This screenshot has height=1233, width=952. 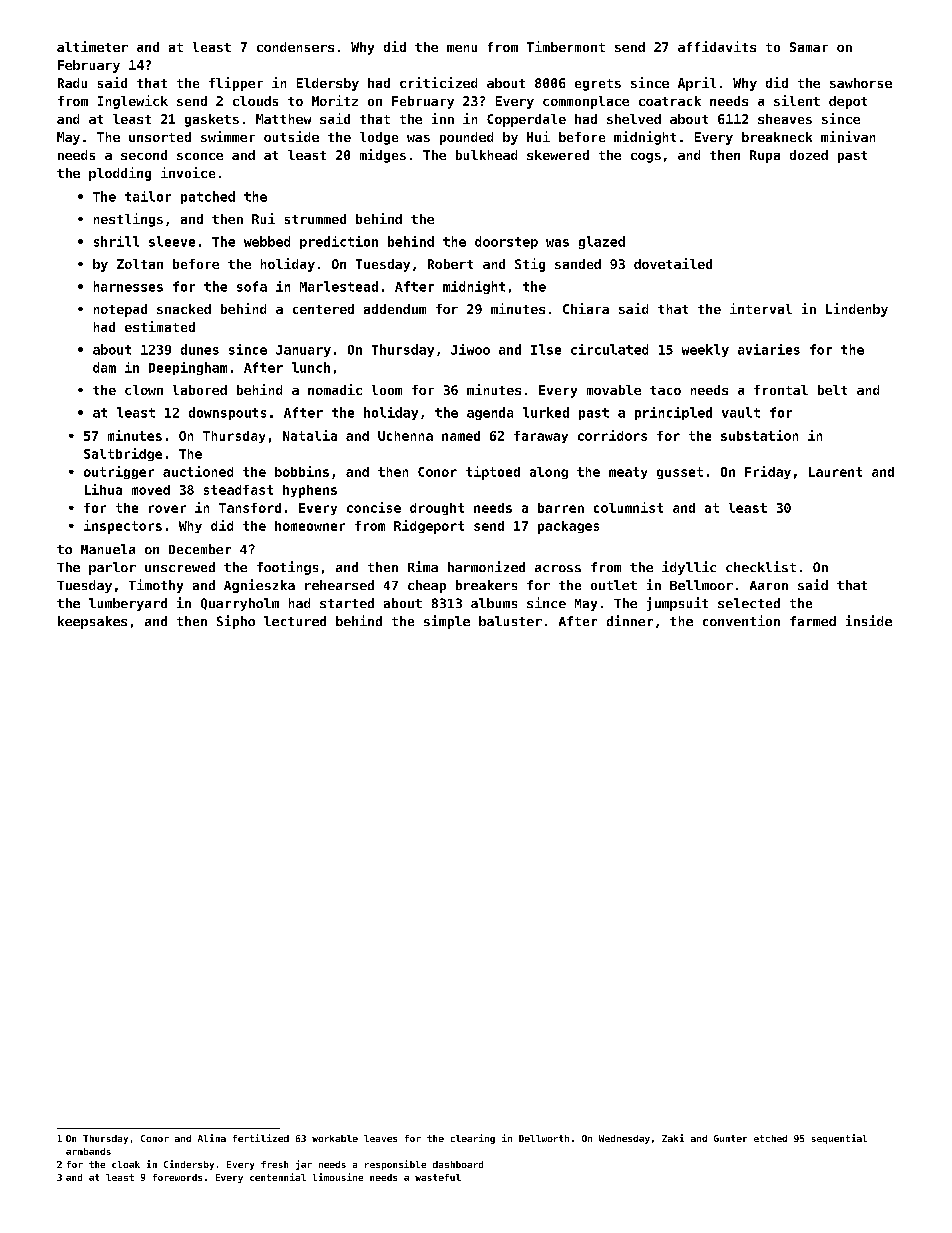 I want to click on sequential, so click(x=839, y=1139).
